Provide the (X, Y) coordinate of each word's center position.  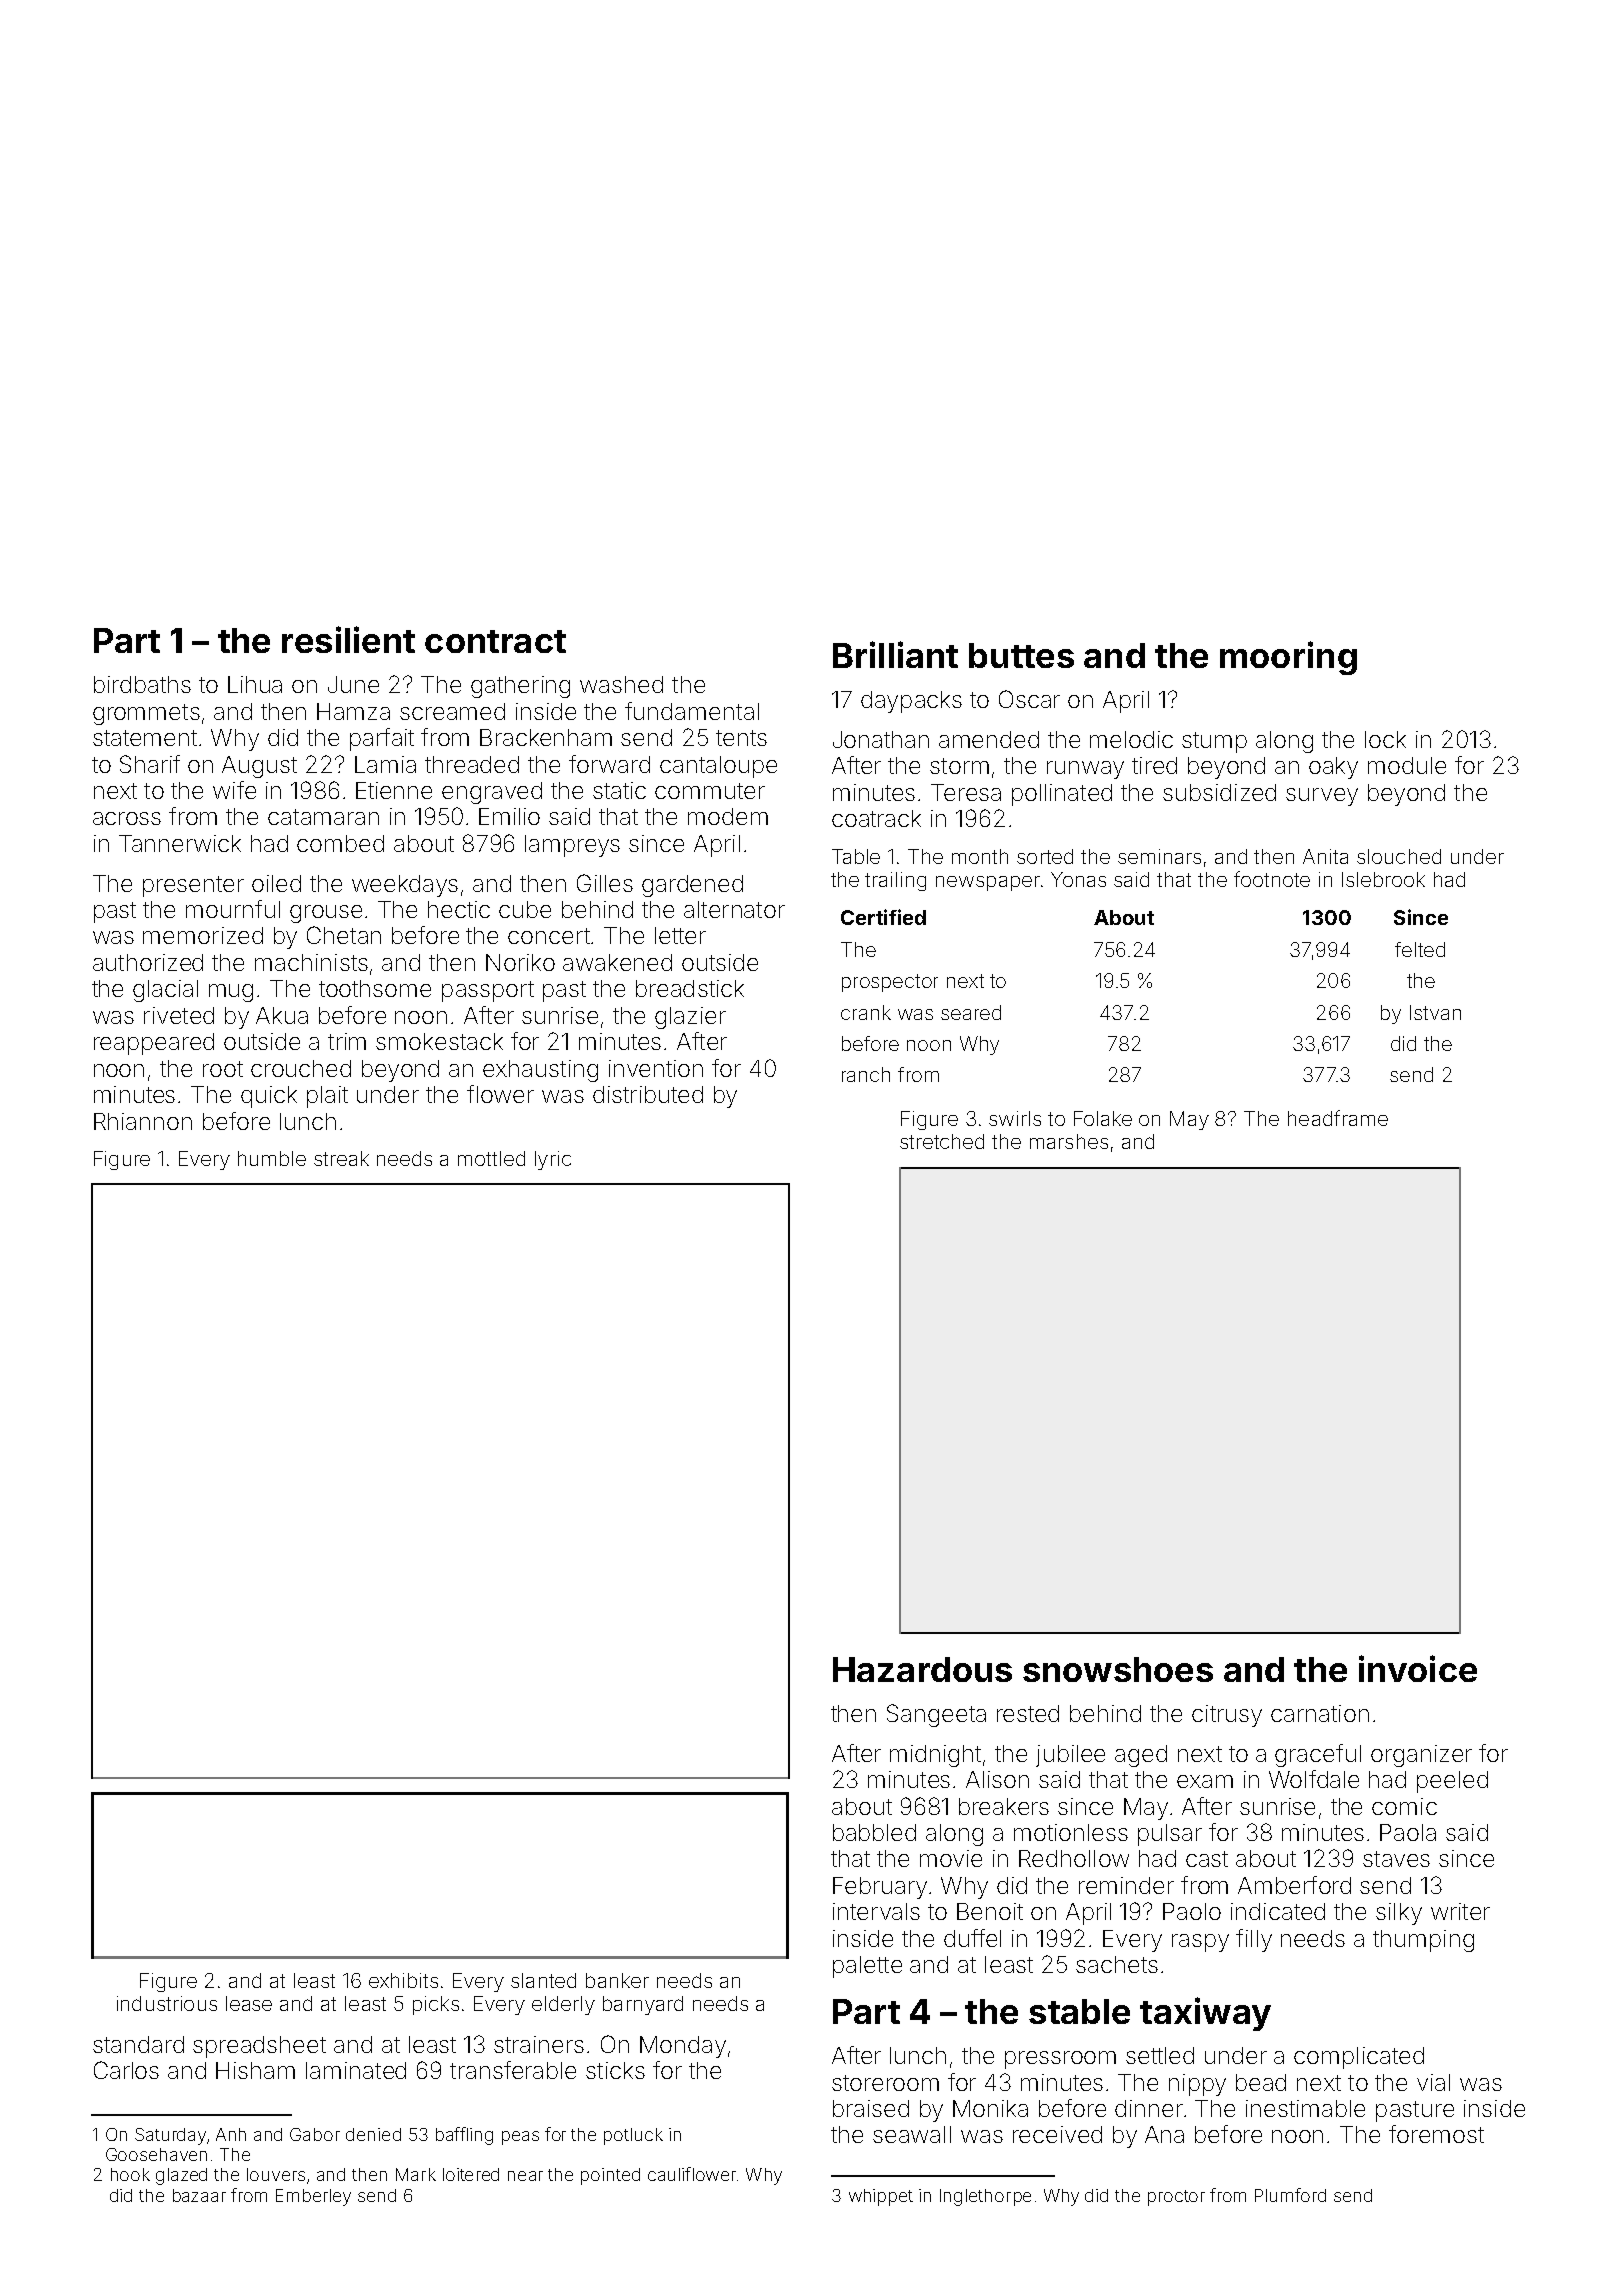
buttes (1021, 655)
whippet (881, 2197)
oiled (276, 883)
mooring (1288, 658)
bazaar (199, 2195)
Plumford (1290, 2195)
